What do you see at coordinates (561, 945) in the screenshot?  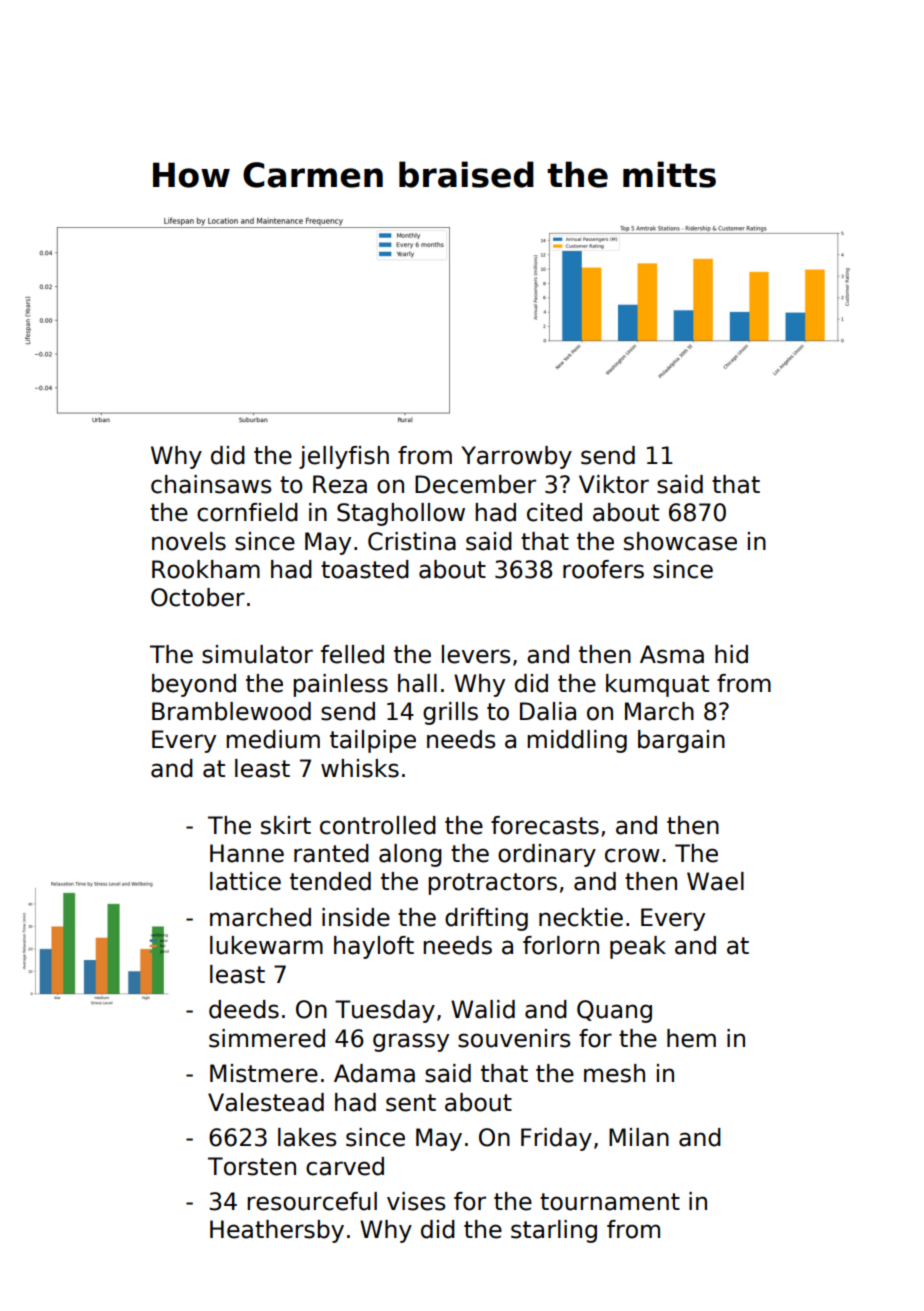 I see `forlorn` at bounding box center [561, 945].
